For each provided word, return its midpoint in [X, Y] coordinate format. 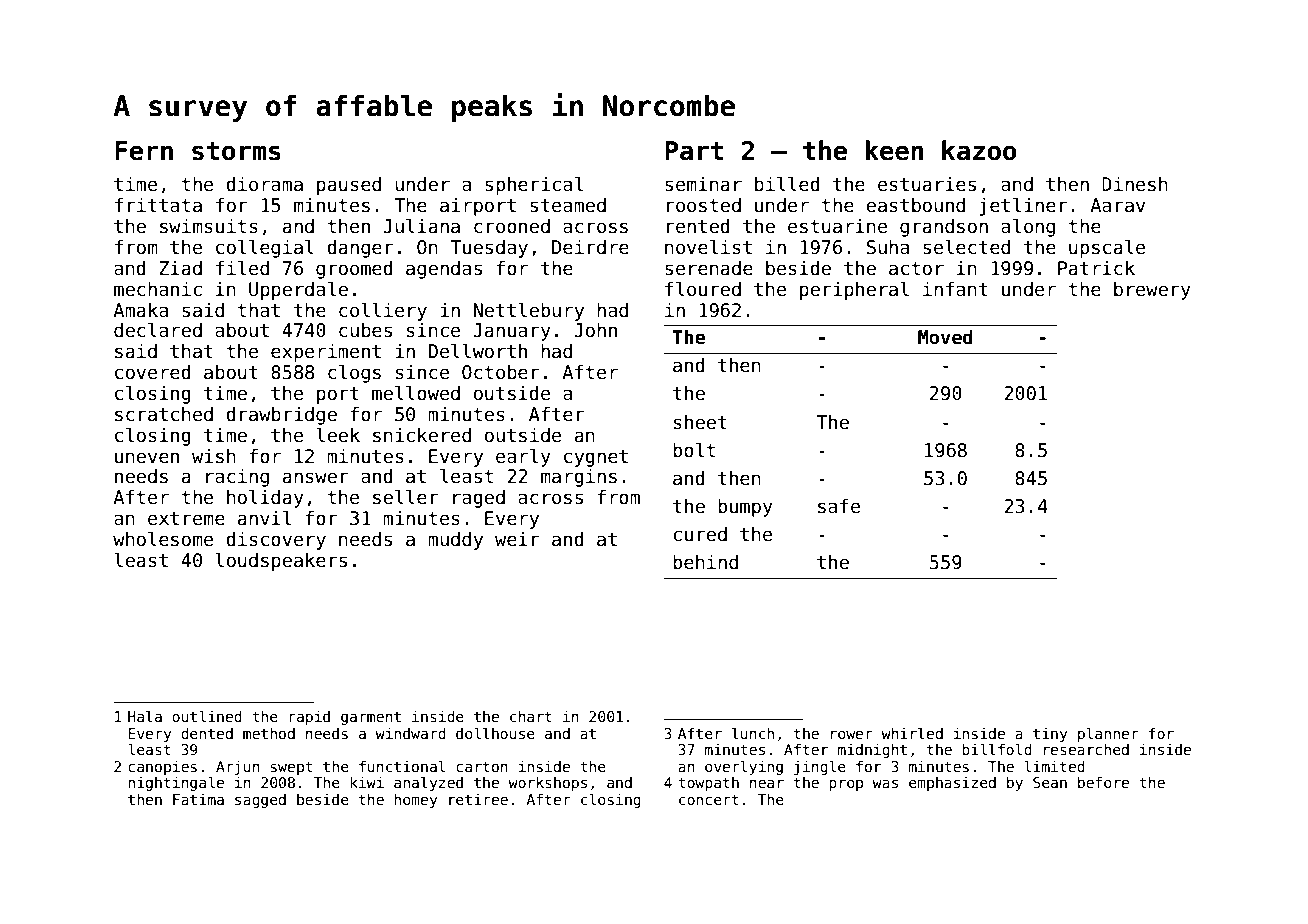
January [512, 332]
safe [839, 506]
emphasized [952, 784]
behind [705, 562]
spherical [534, 185]
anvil [264, 518]
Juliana [421, 226]
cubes [365, 330]
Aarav [1117, 205]
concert [709, 799]
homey [415, 800]
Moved [945, 337]
